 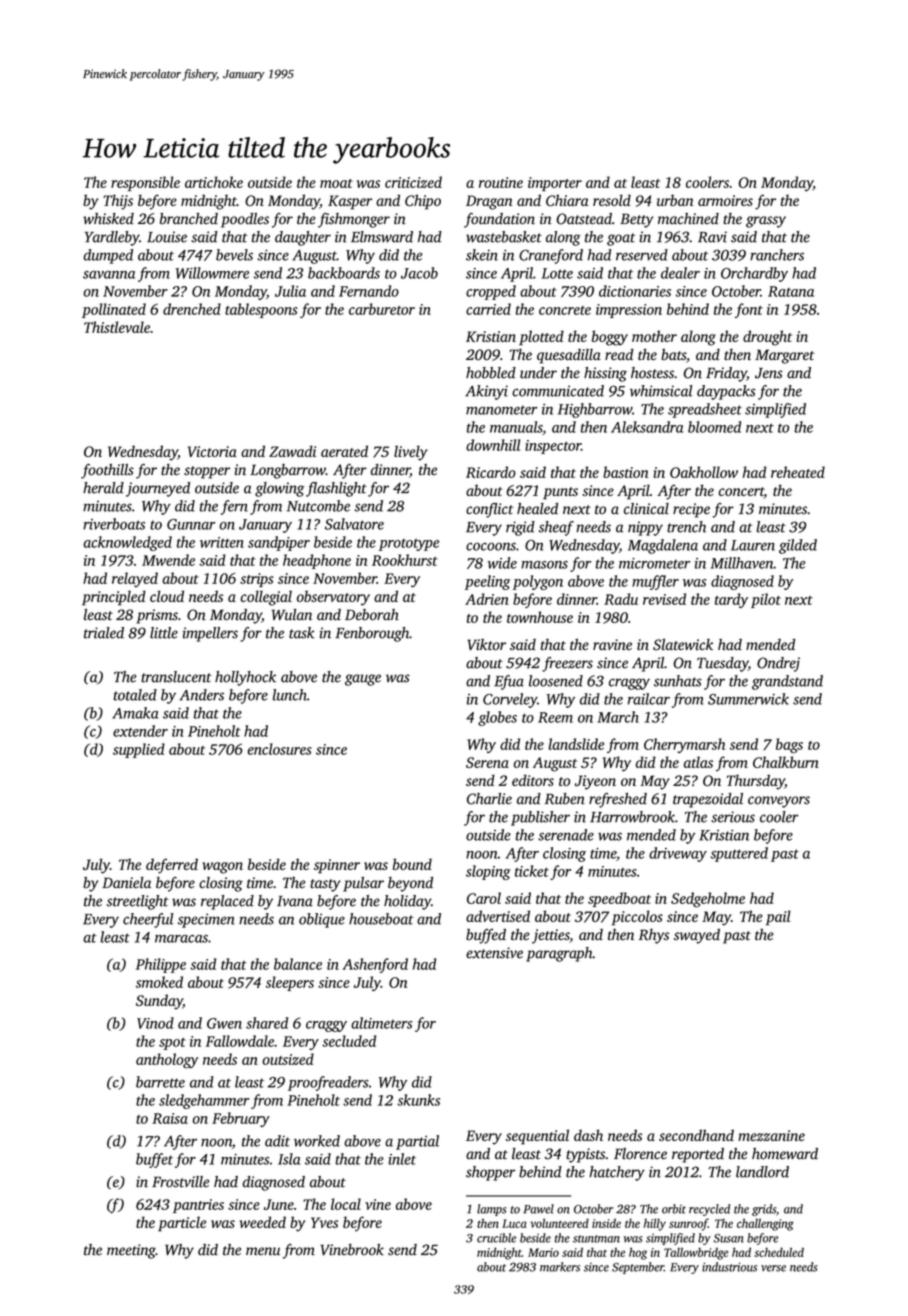 What do you see at coordinates (708, 800) in the screenshot?
I see `trapezoidal` at bounding box center [708, 800].
